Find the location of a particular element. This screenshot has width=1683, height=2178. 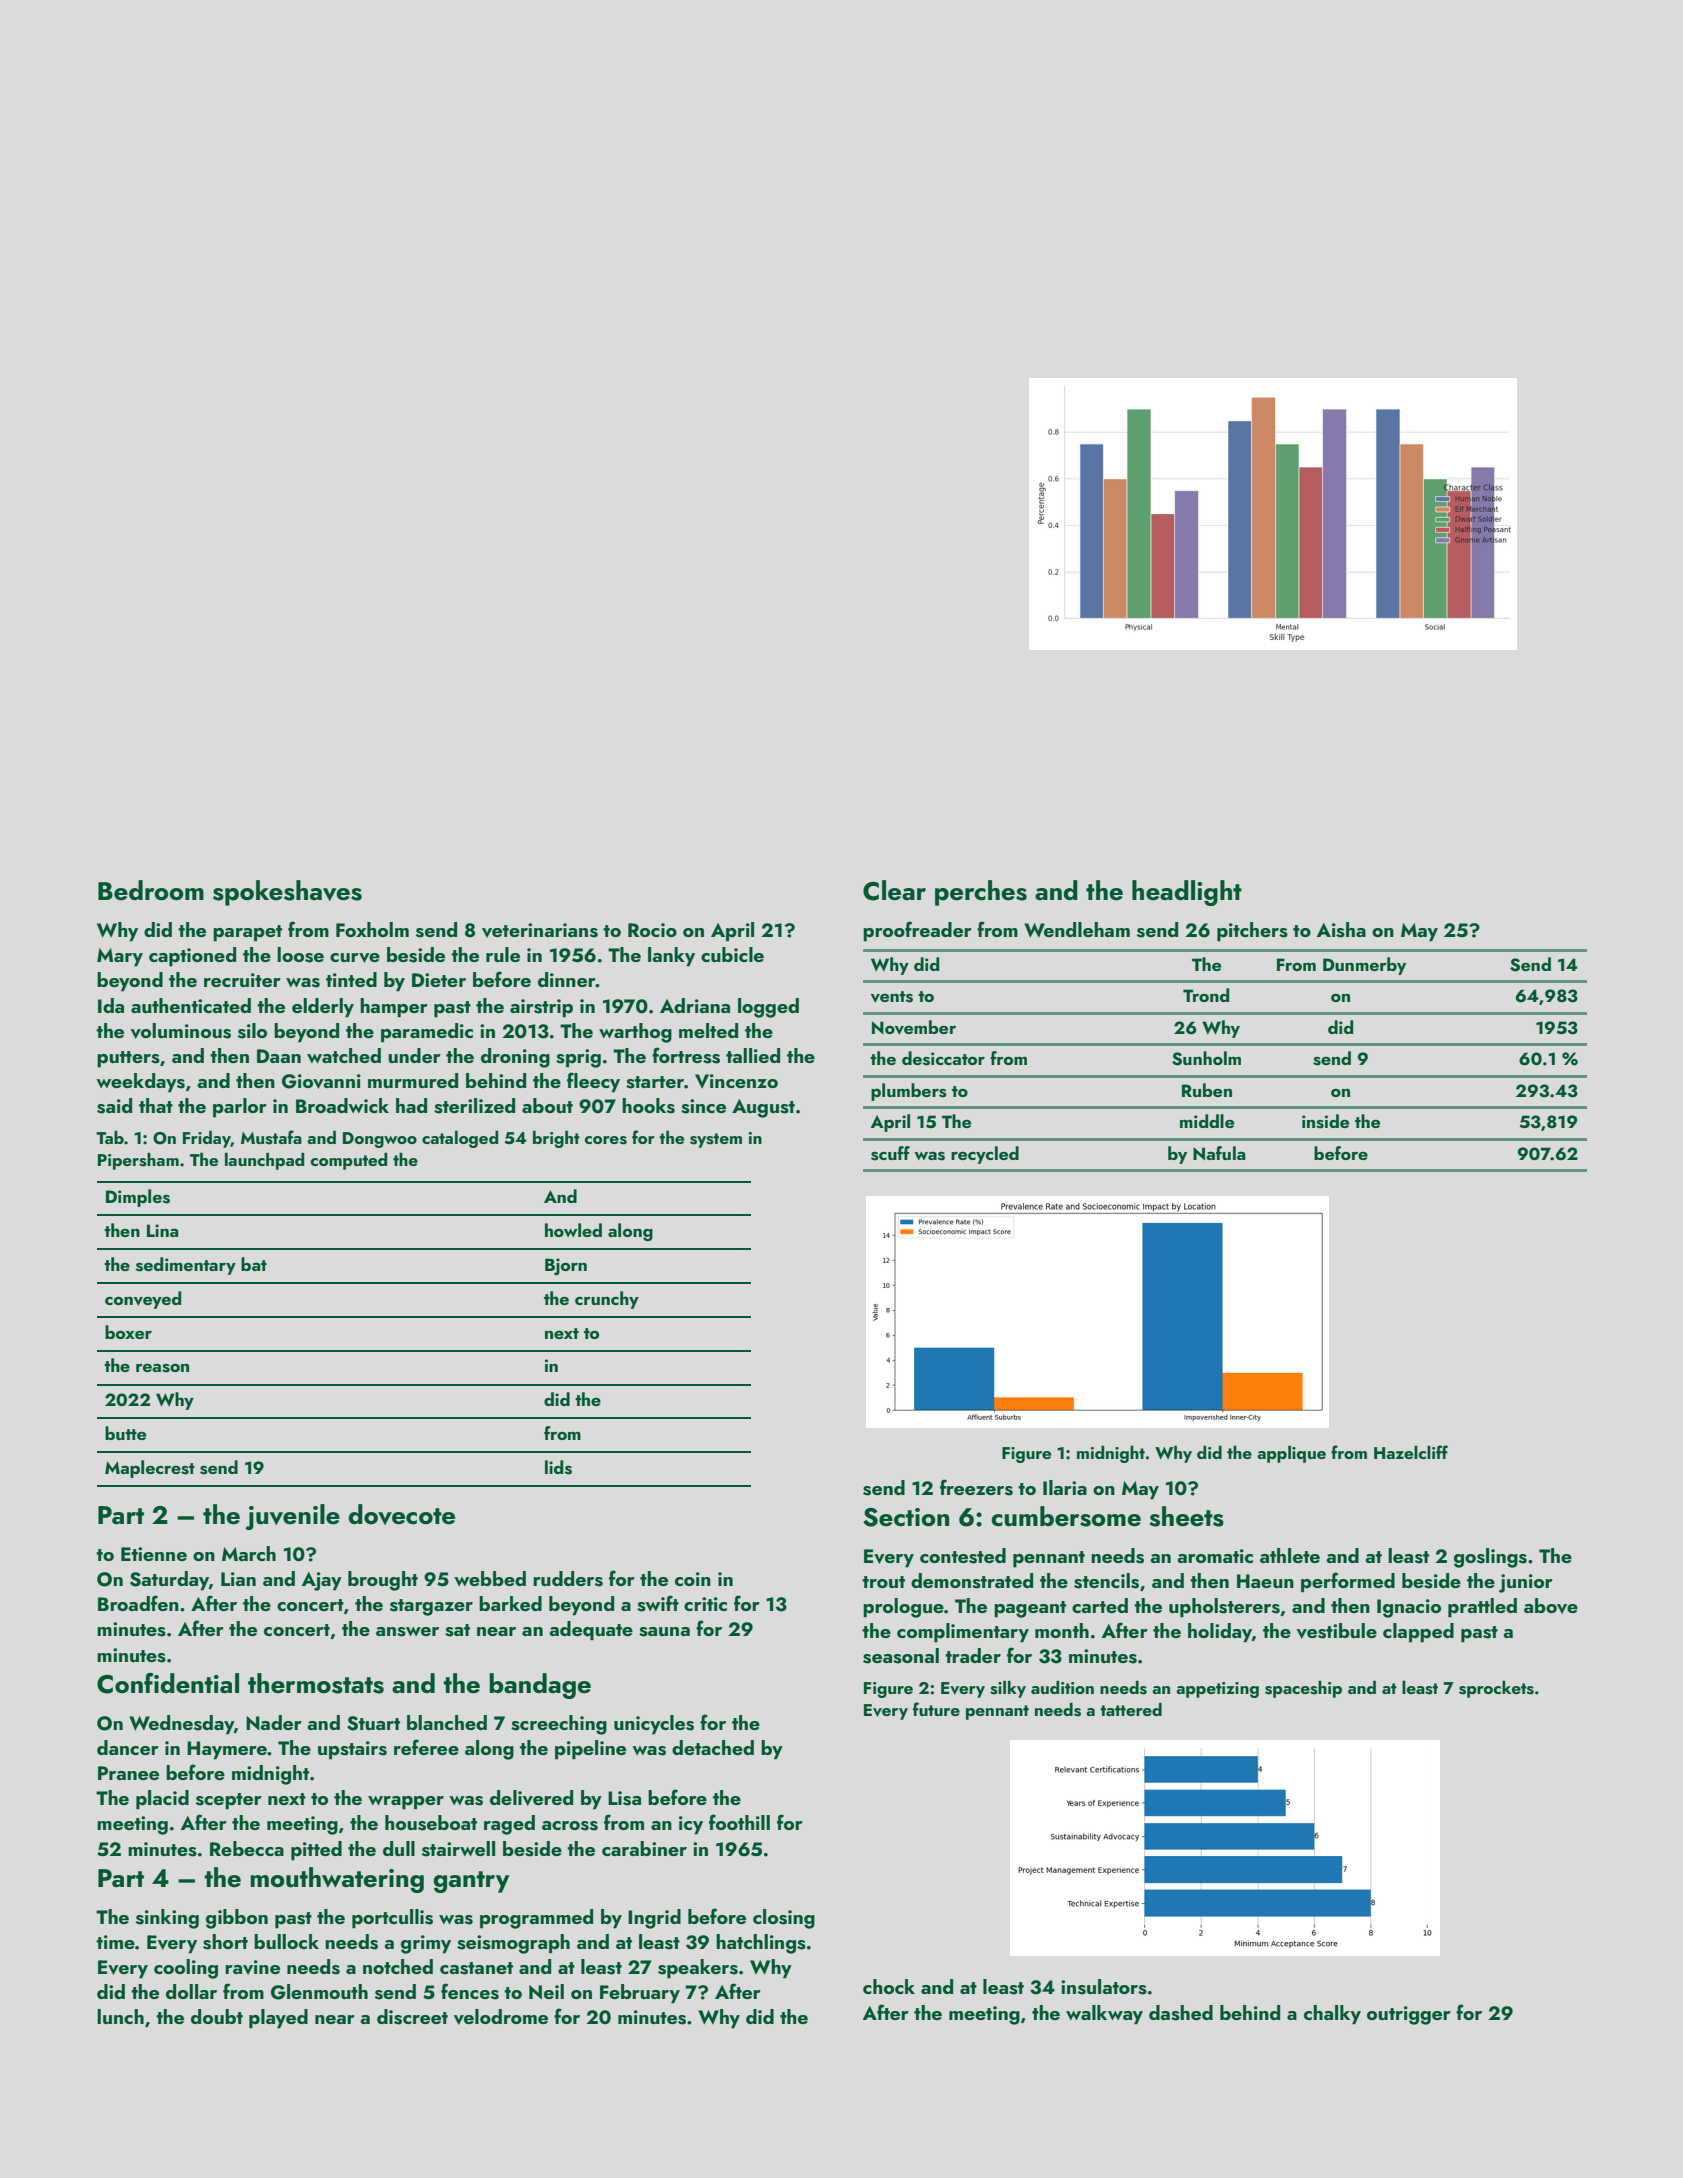

headlight is located at coordinates (1187, 893).
